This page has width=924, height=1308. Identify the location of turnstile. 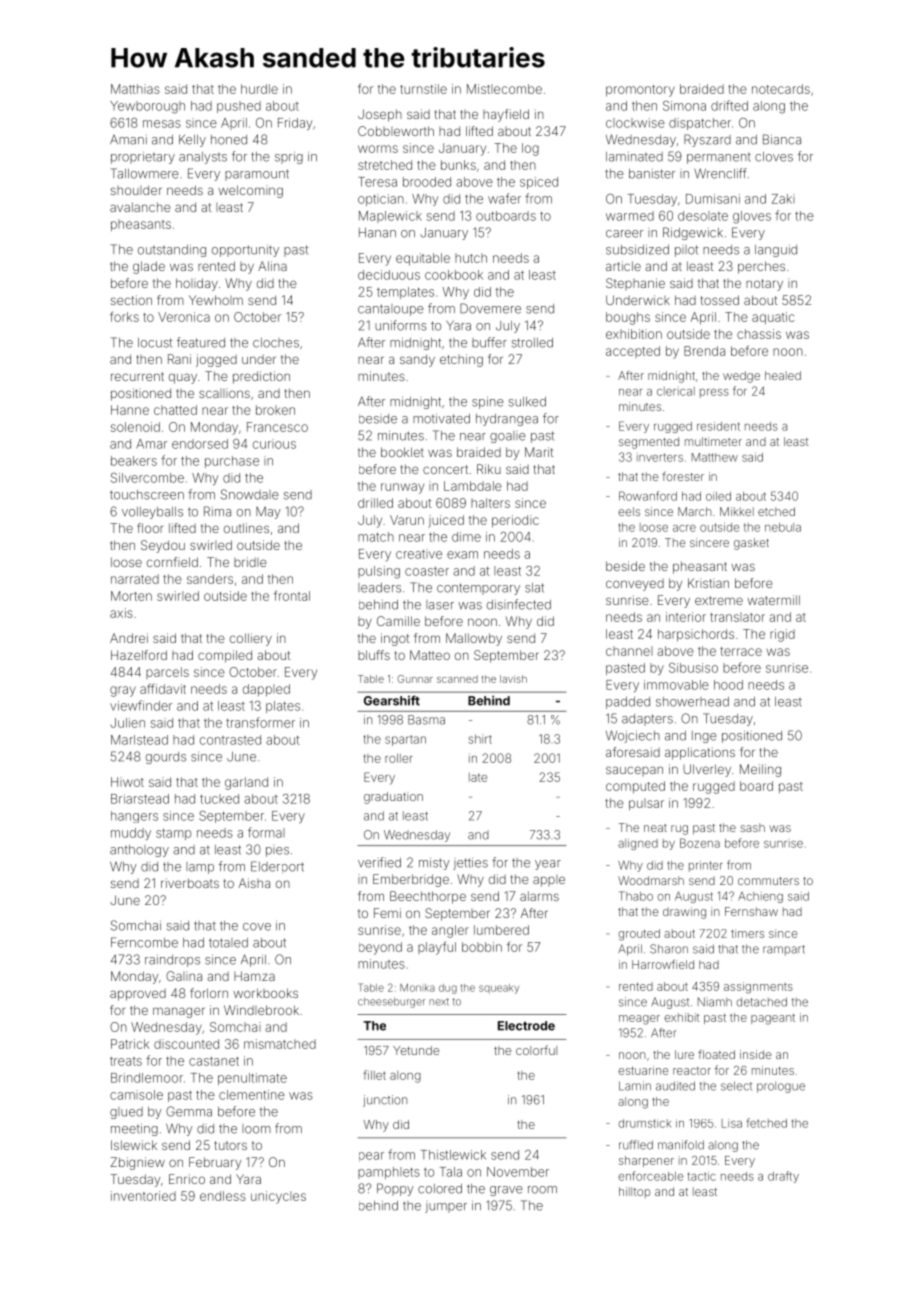
(423, 89).
